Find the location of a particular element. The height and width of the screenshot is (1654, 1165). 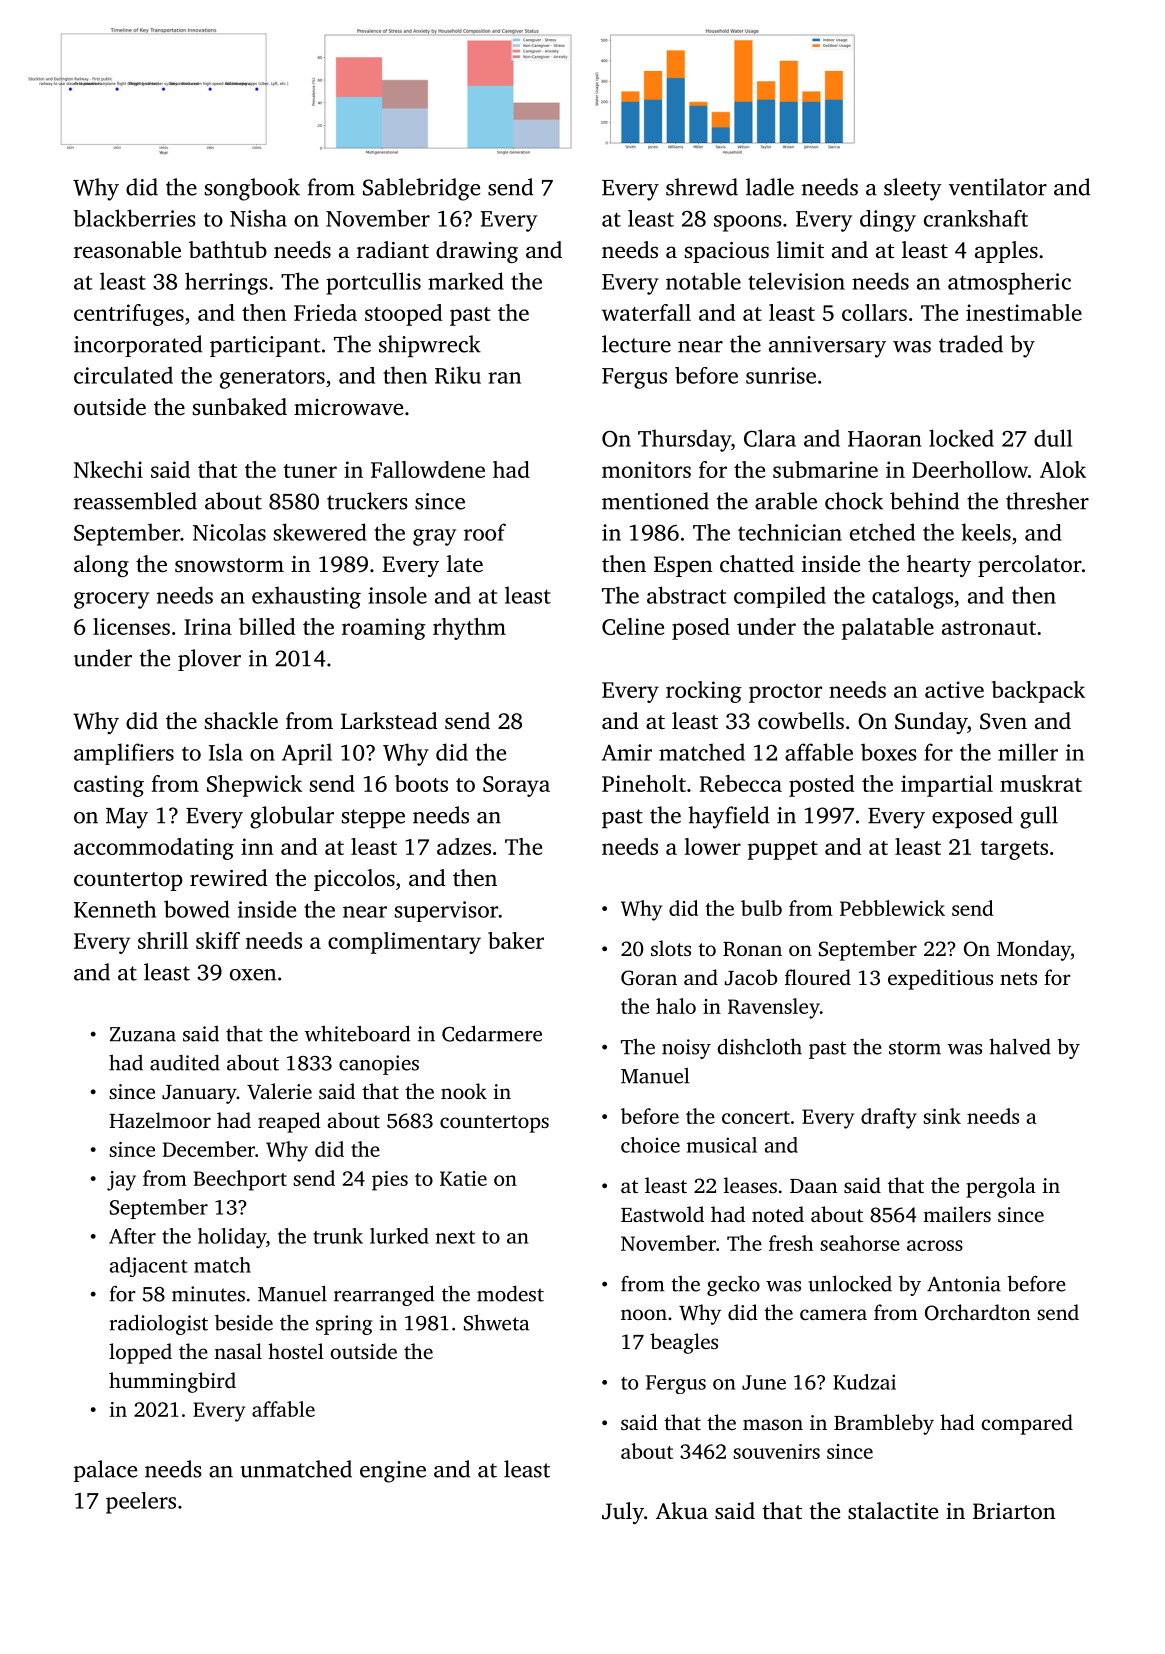

Hazelmoor is located at coordinates (160, 1120).
